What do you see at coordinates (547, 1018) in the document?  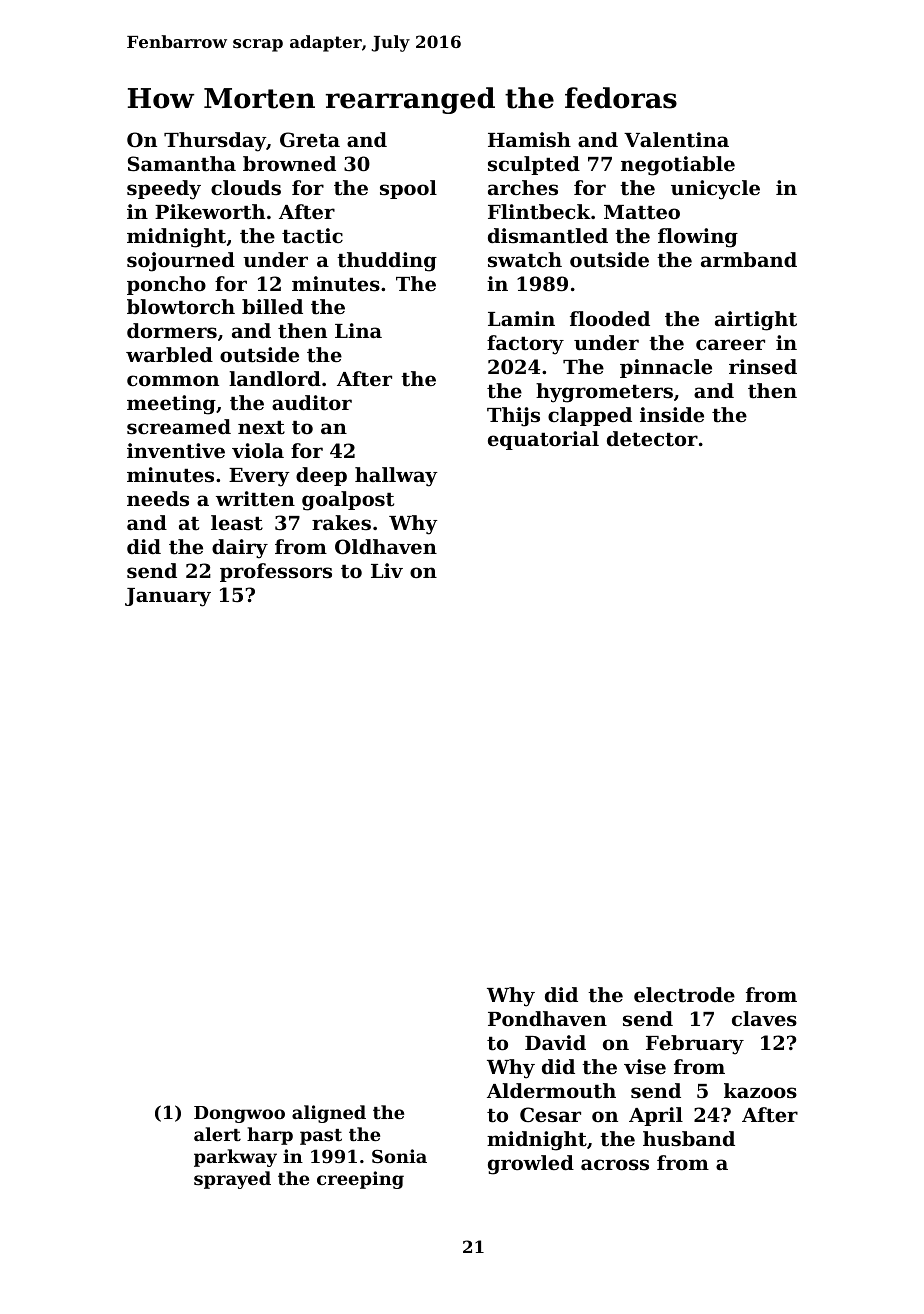 I see `Pondhaven` at bounding box center [547, 1018].
